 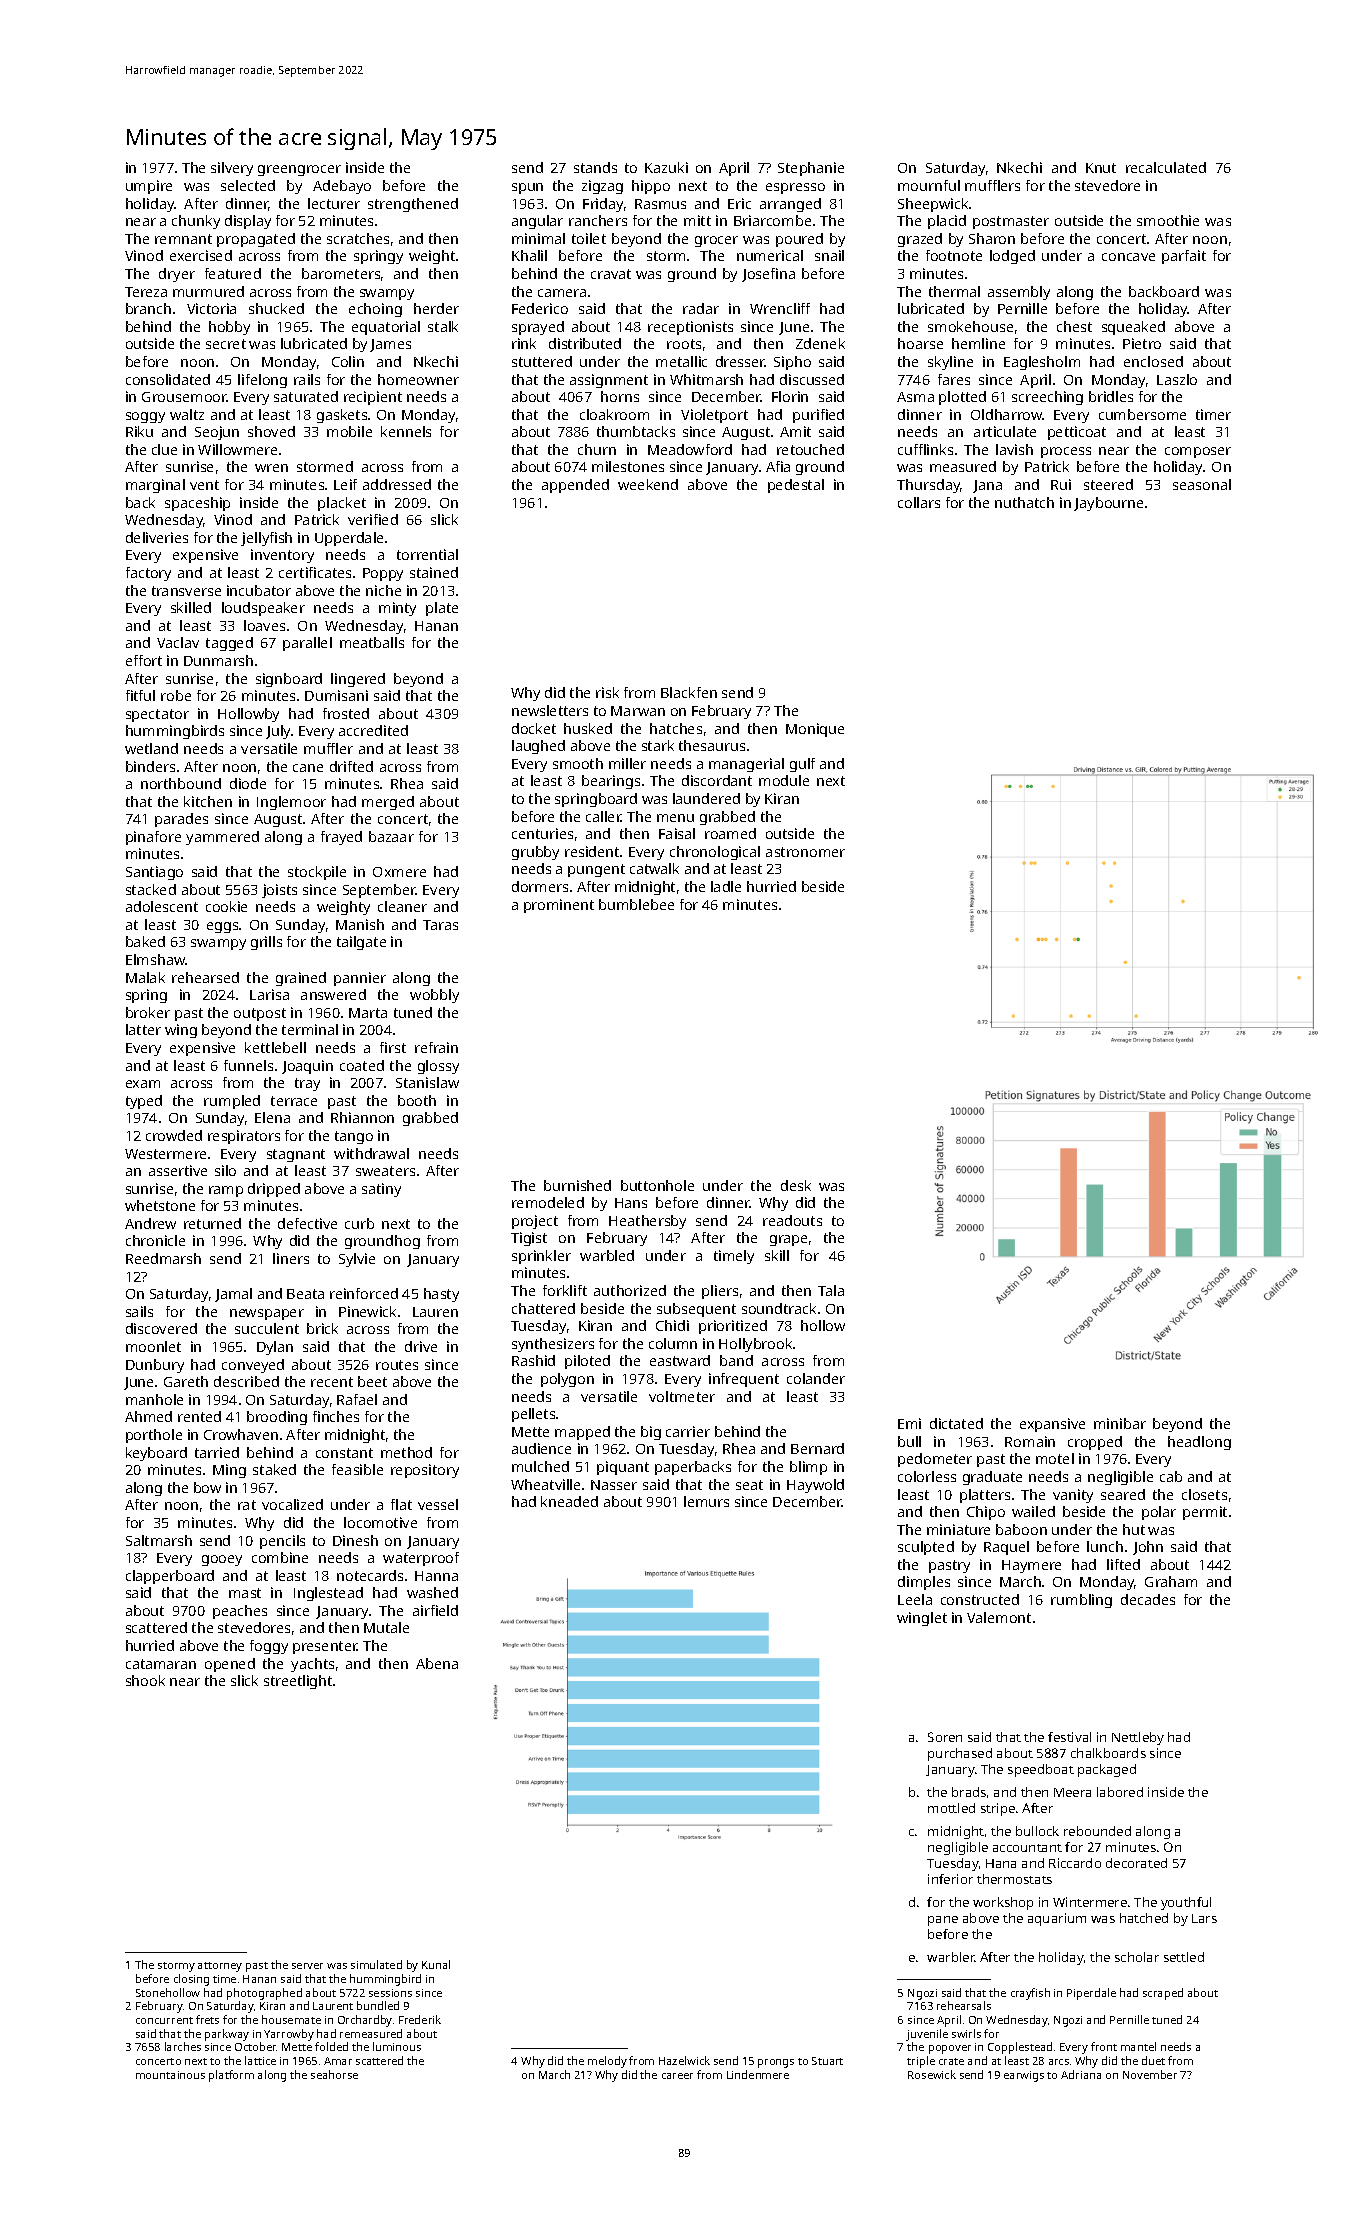 What do you see at coordinates (768, 275) in the screenshot?
I see `Josefina` at bounding box center [768, 275].
